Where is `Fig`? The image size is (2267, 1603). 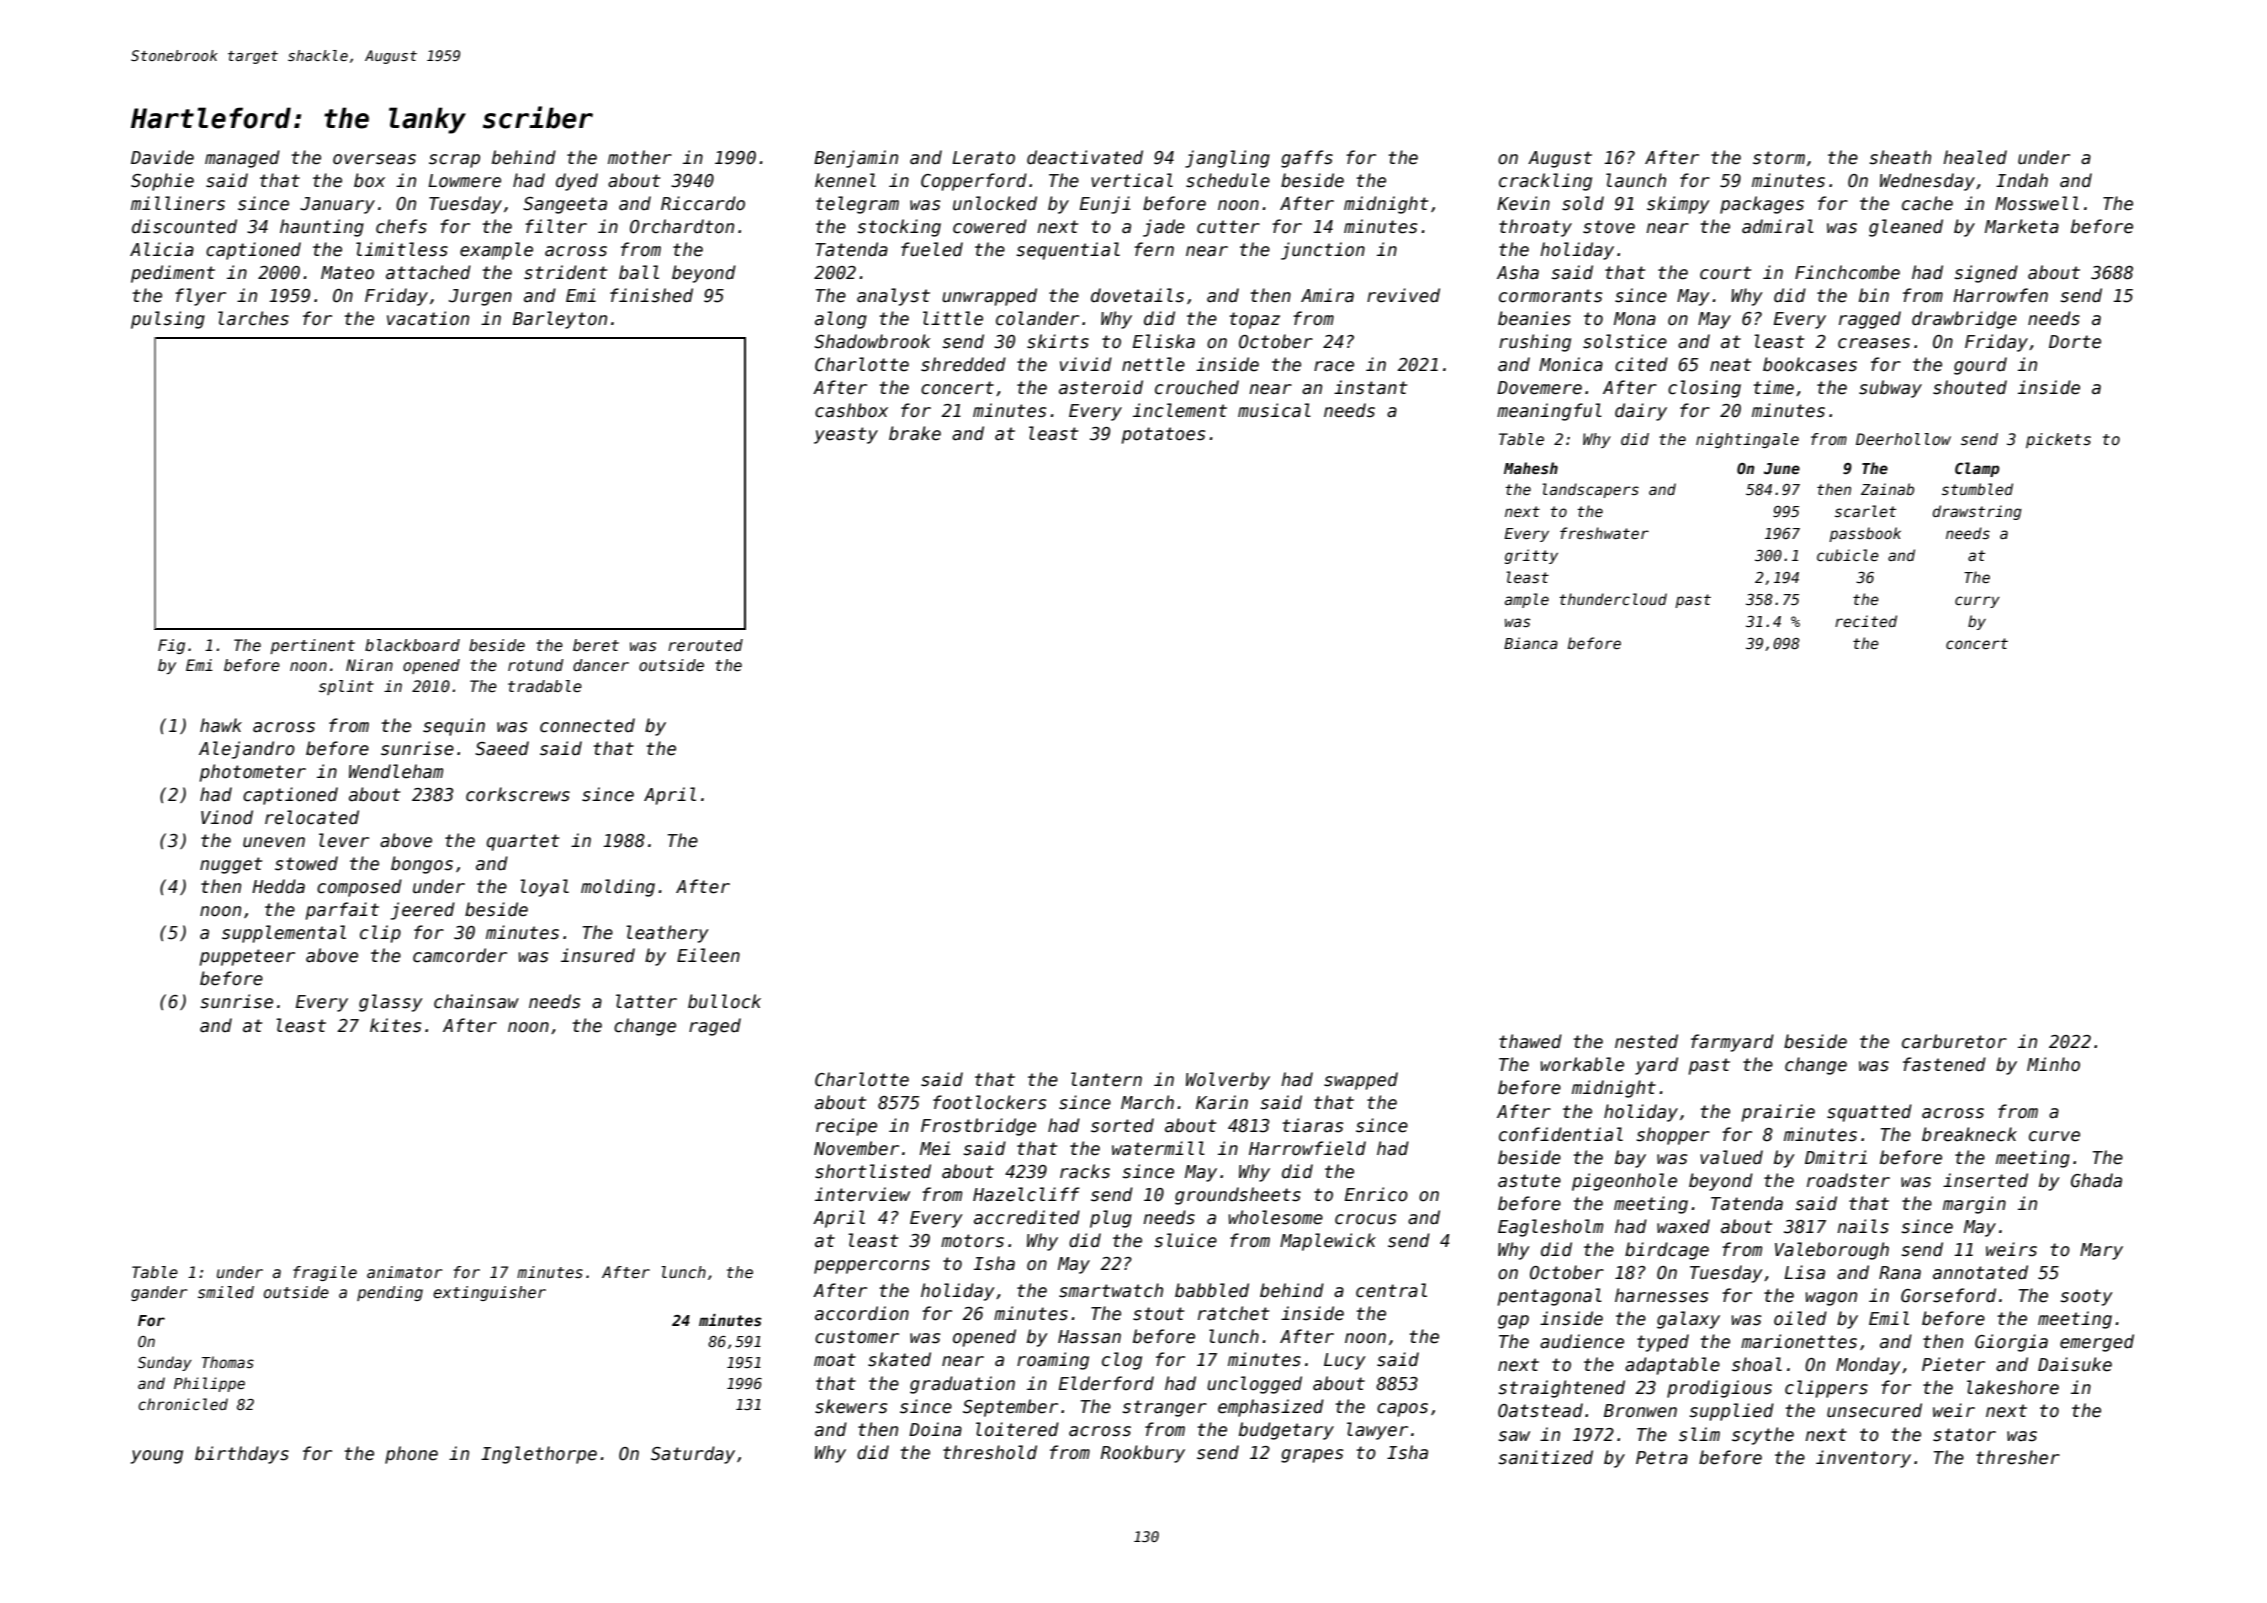 Fig is located at coordinates (171, 646).
